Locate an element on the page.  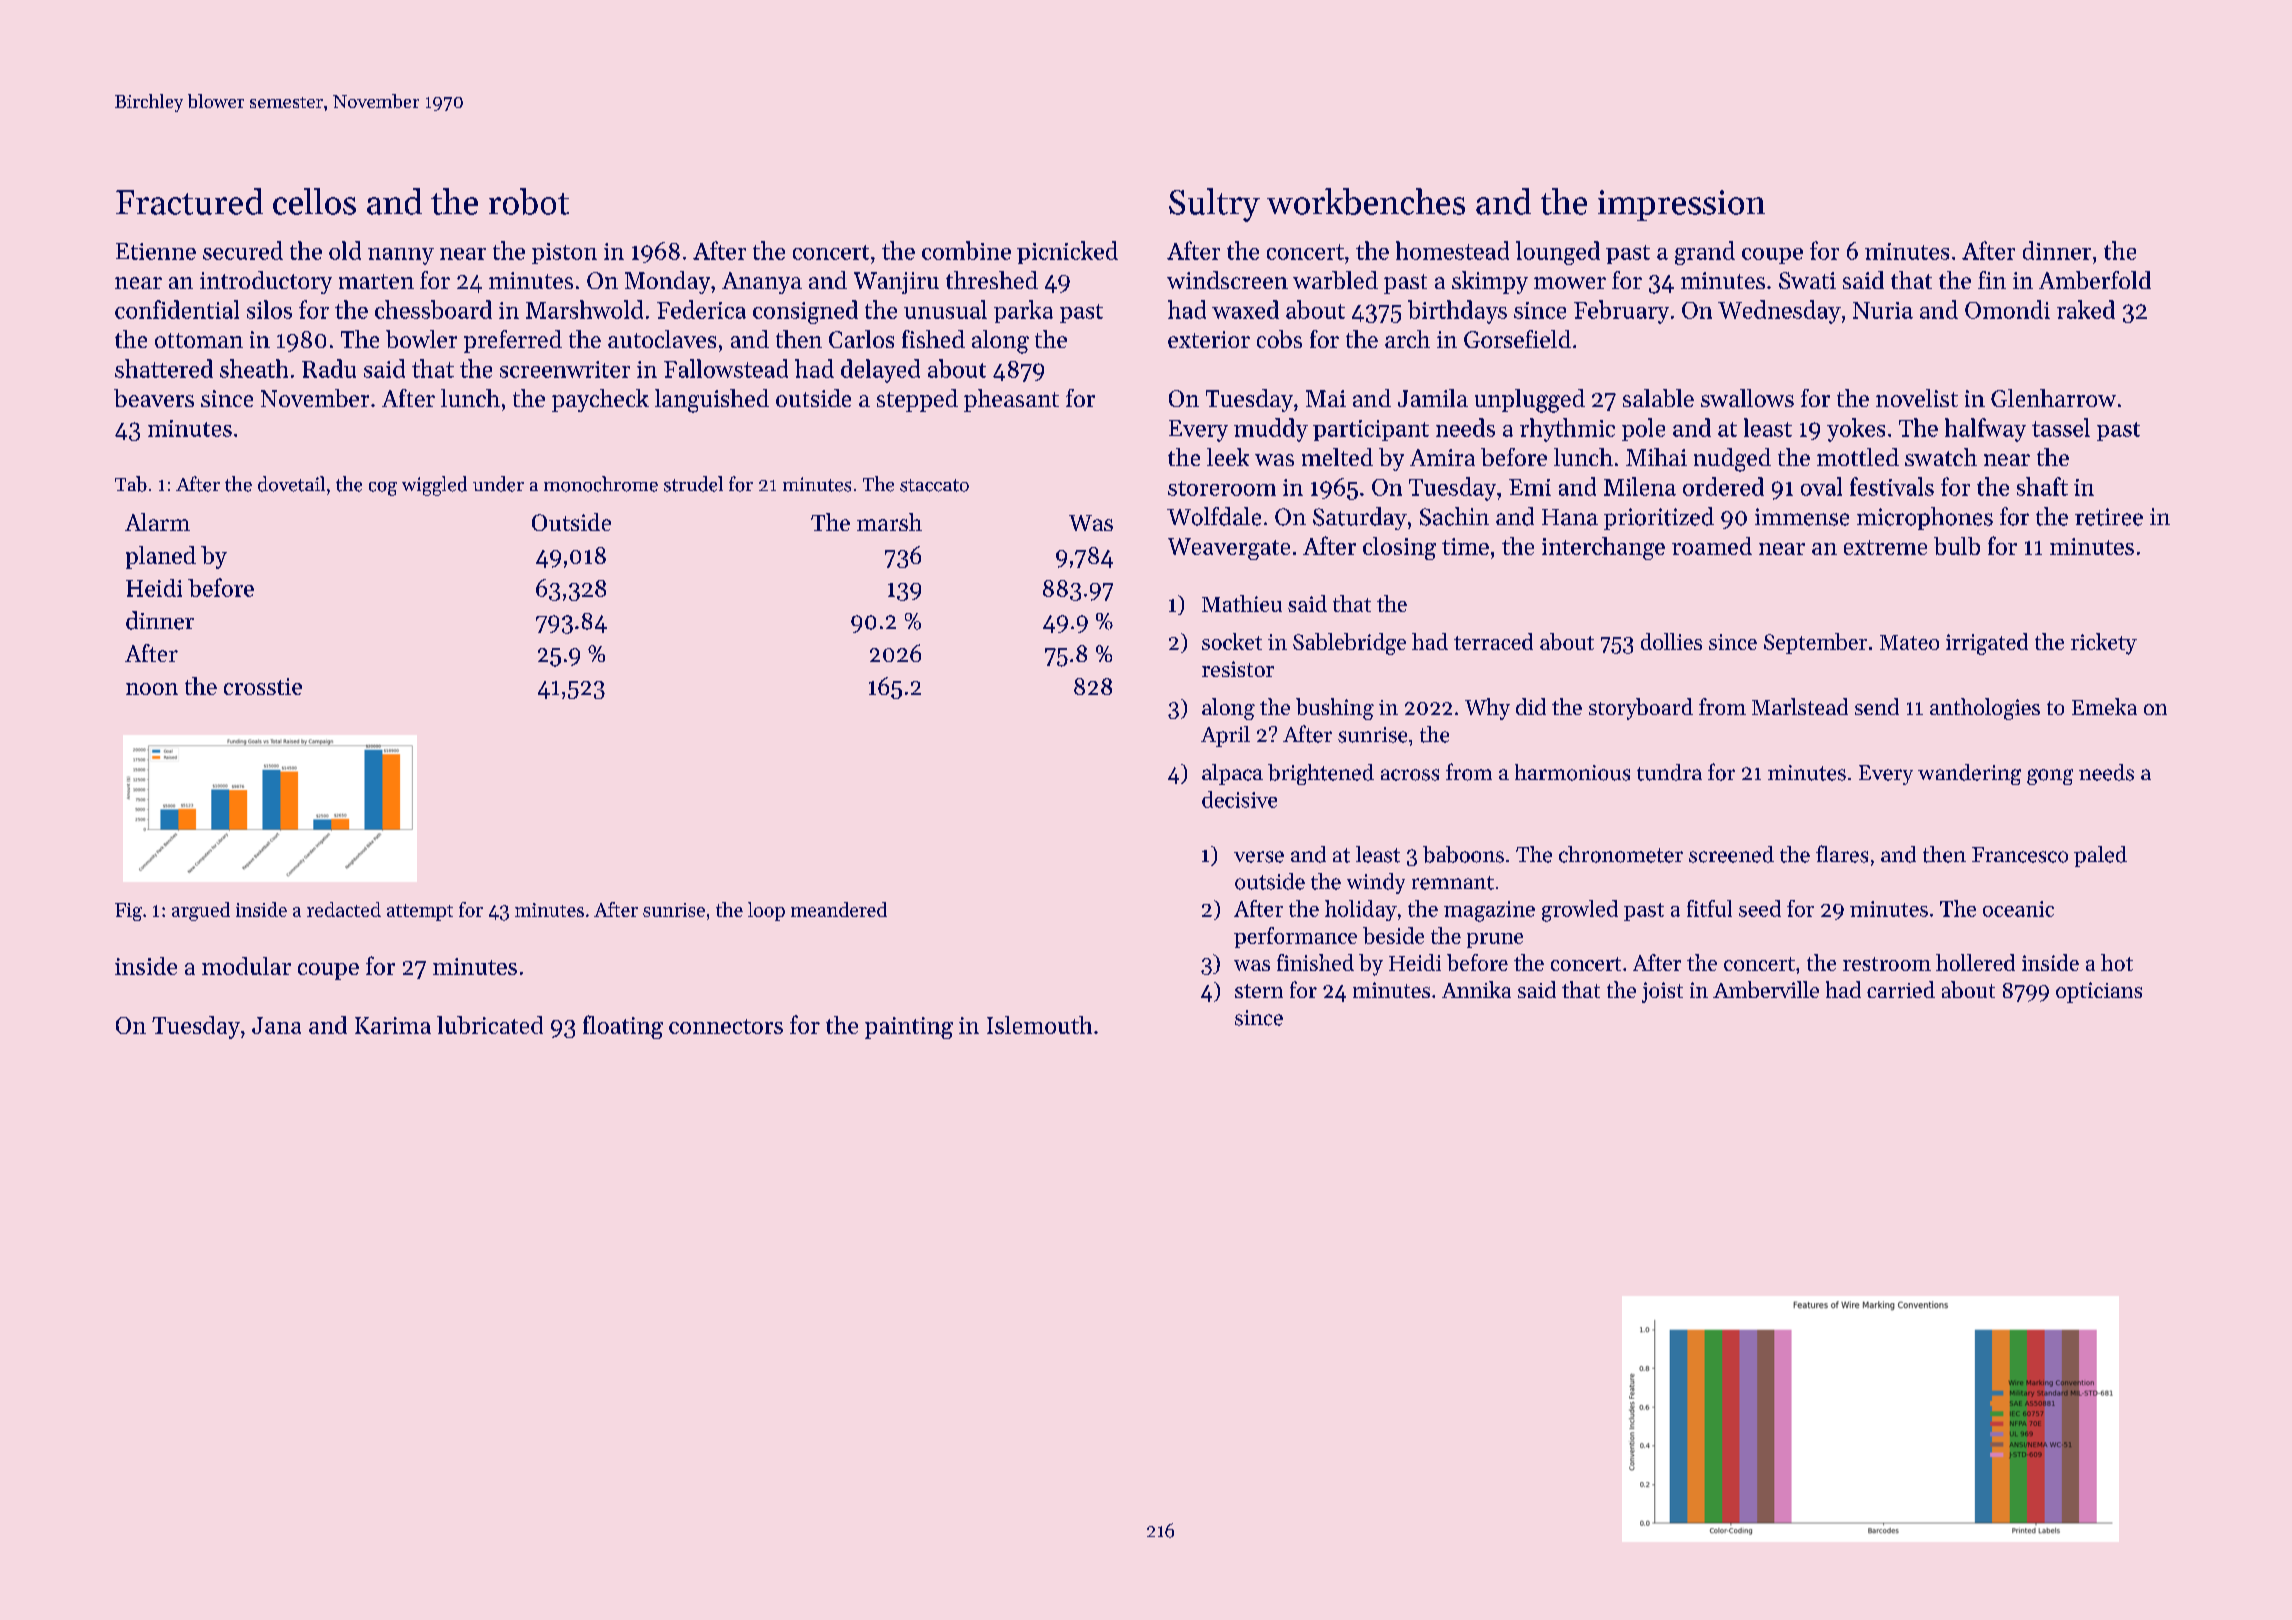
Islemouth is located at coordinates (1039, 1025).
